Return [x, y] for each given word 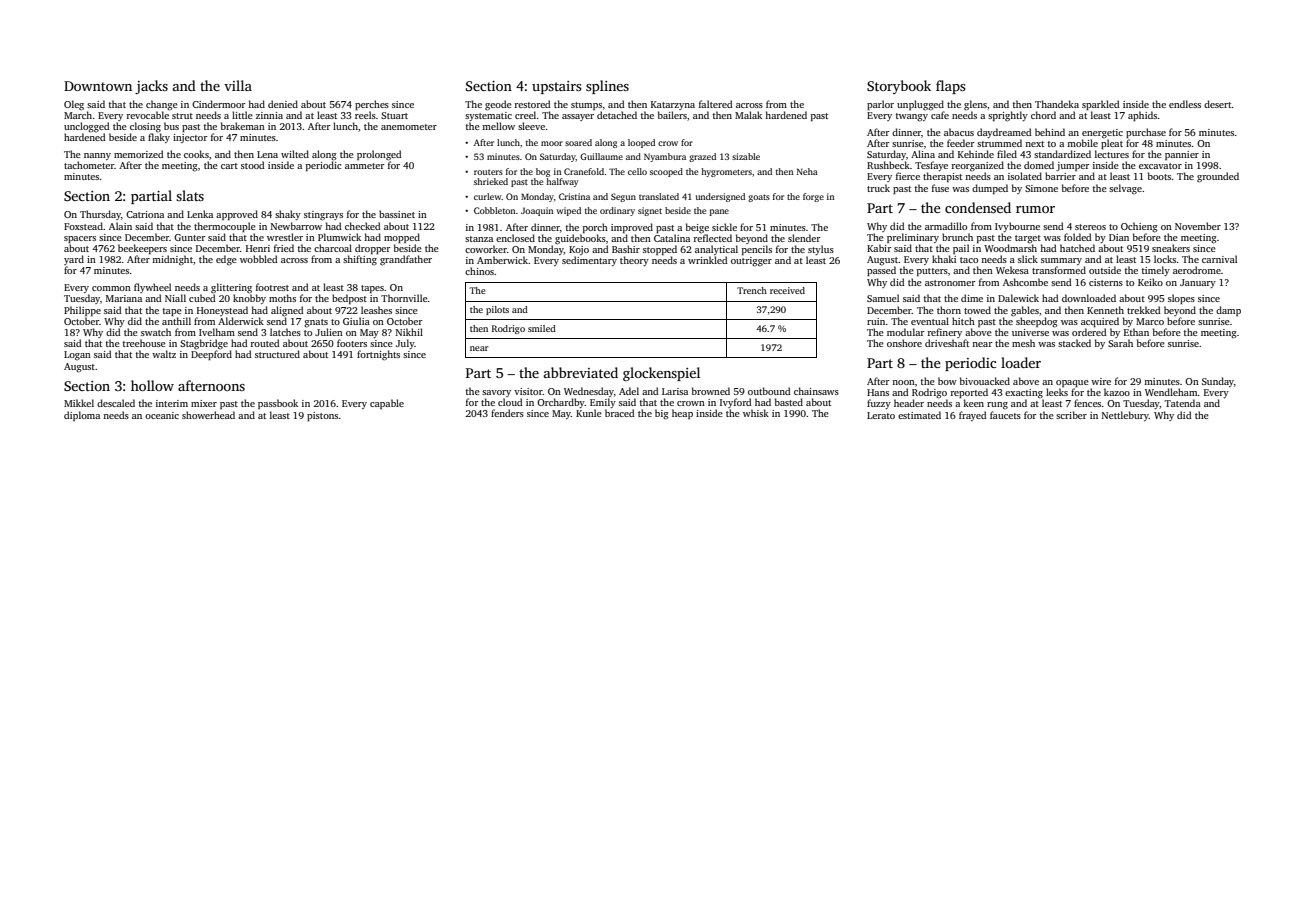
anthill [176, 321]
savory [496, 393]
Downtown [98, 86]
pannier [1182, 155]
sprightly [1008, 116]
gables [1025, 311]
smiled [542, 328]
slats [190, 195]
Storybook [899, 87]
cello [637, 171]
